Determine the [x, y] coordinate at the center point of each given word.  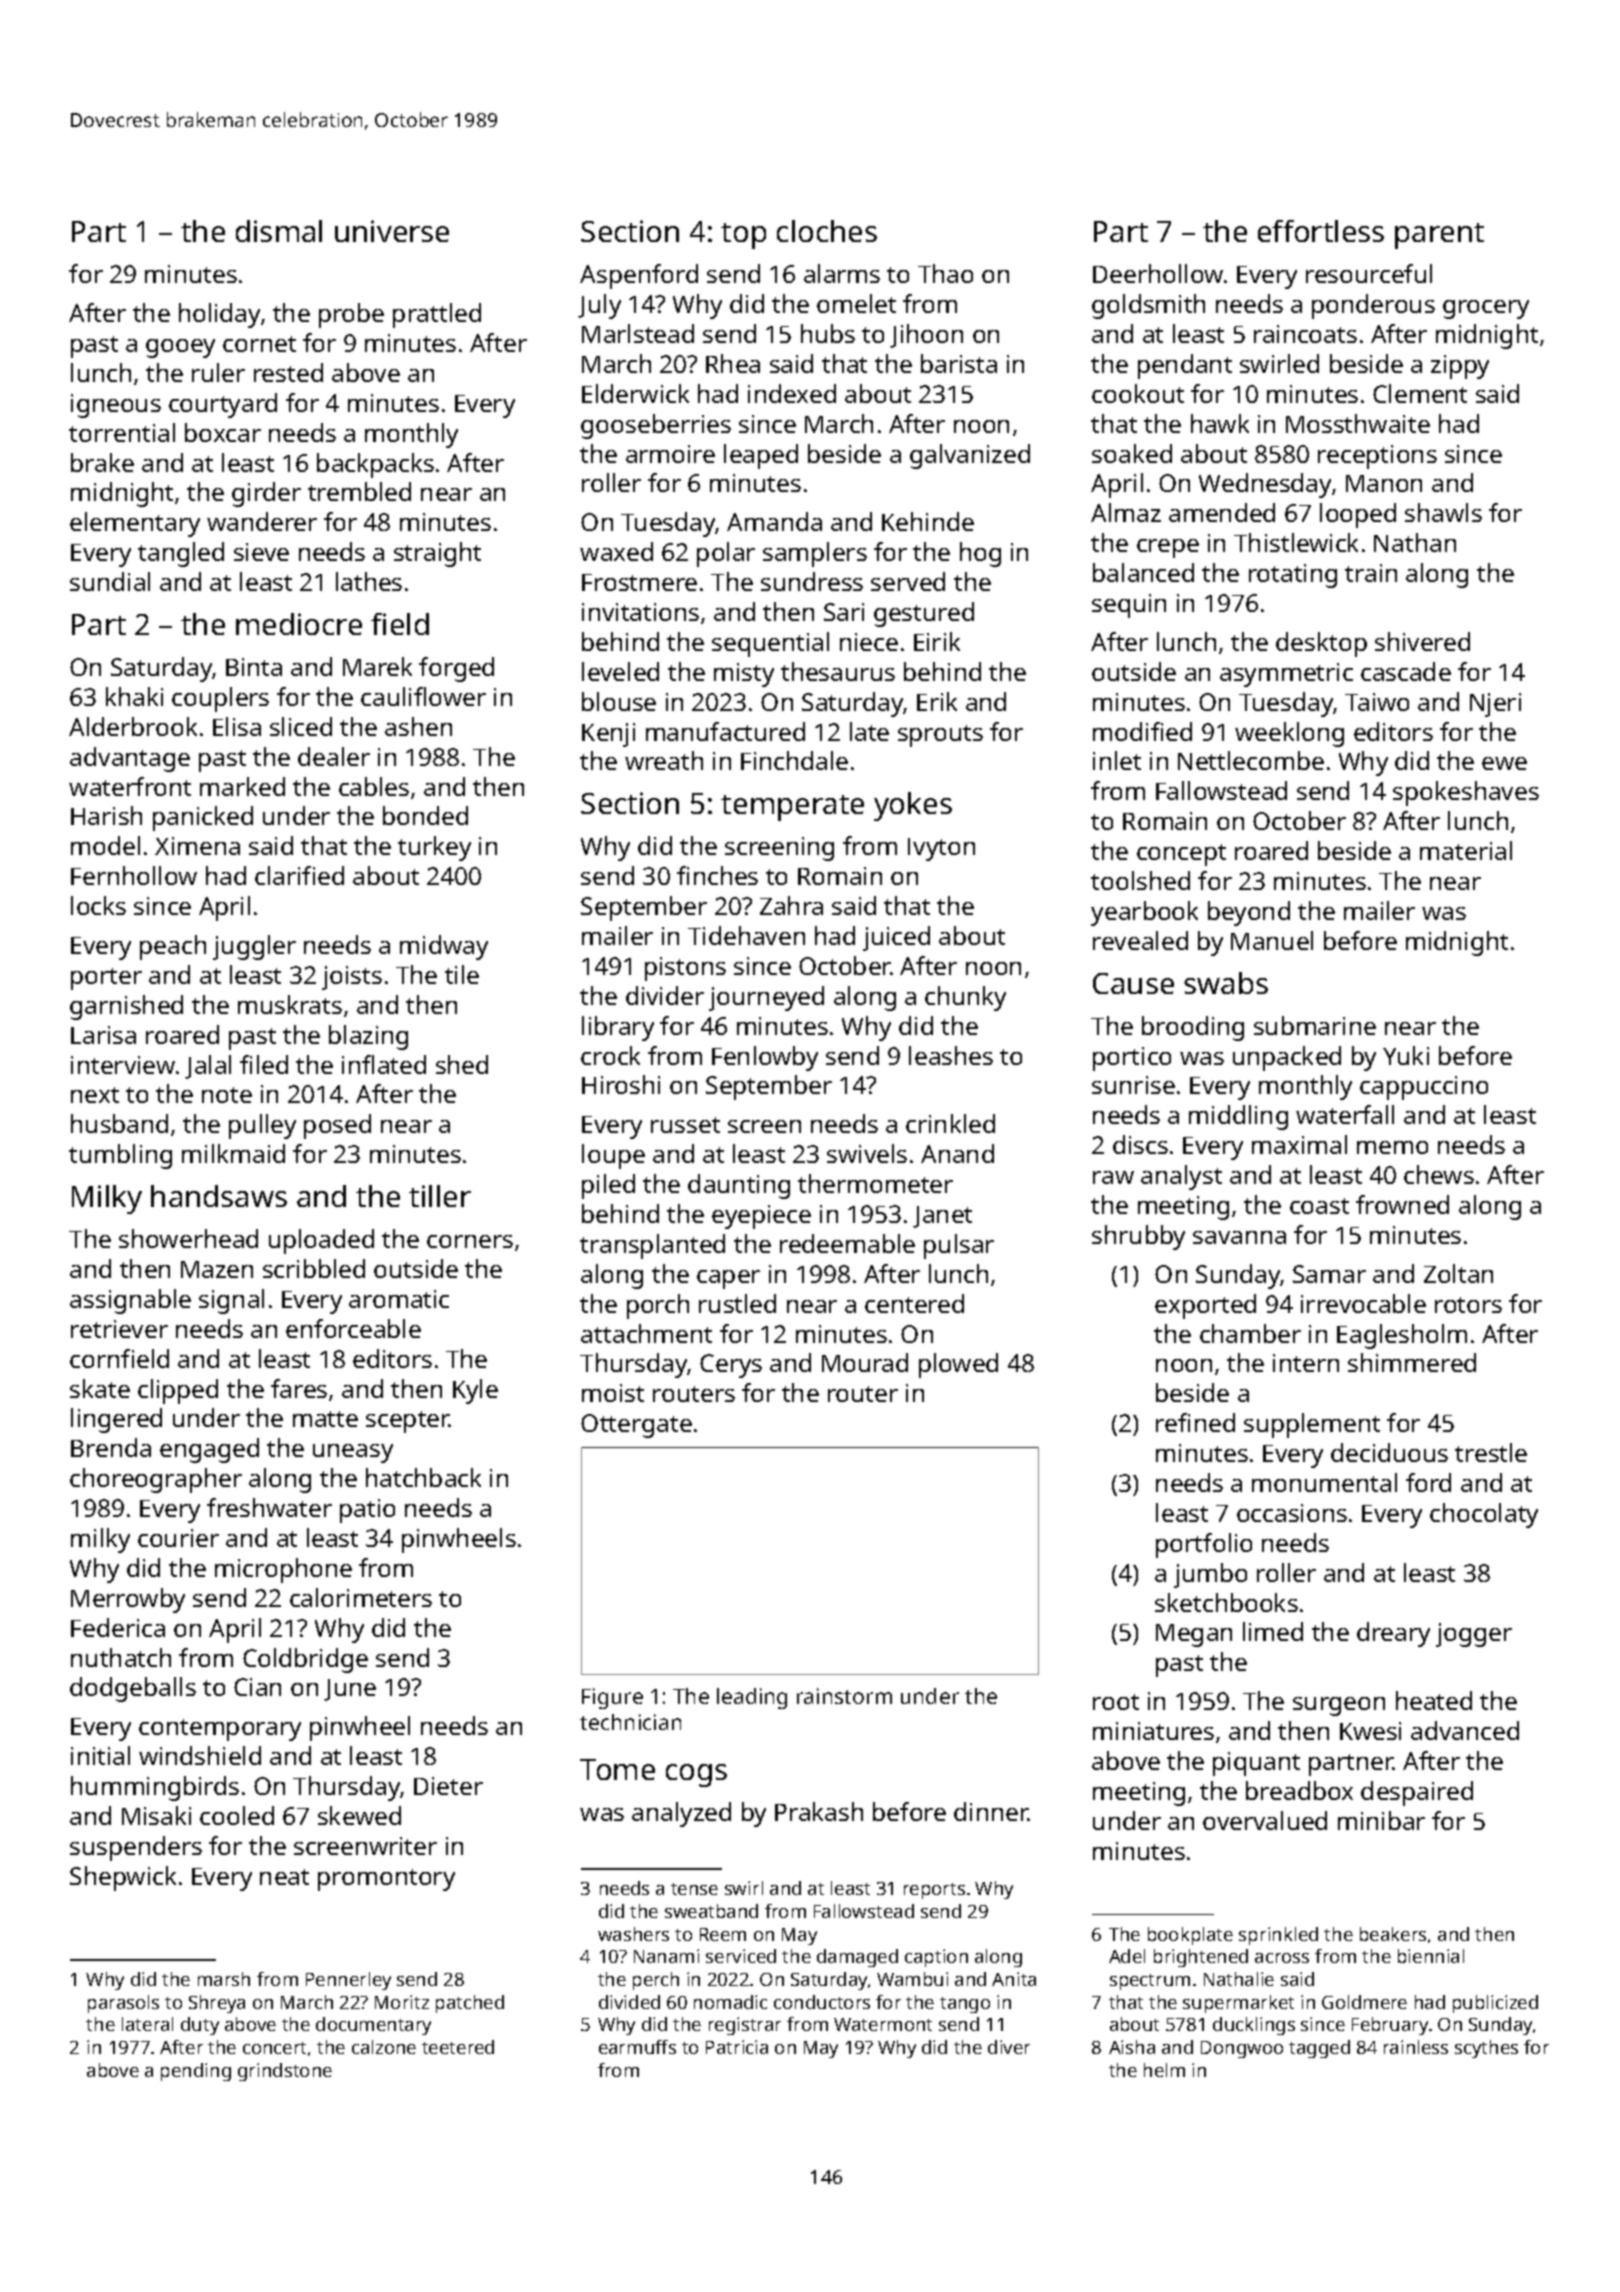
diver [1009, 2047]
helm [1164, 2070]
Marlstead [638, 333]
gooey [180, 348]
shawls [1443, 512]
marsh [224, 1979]
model [105, 845]
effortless [1321, 231]
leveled [620, 671]
